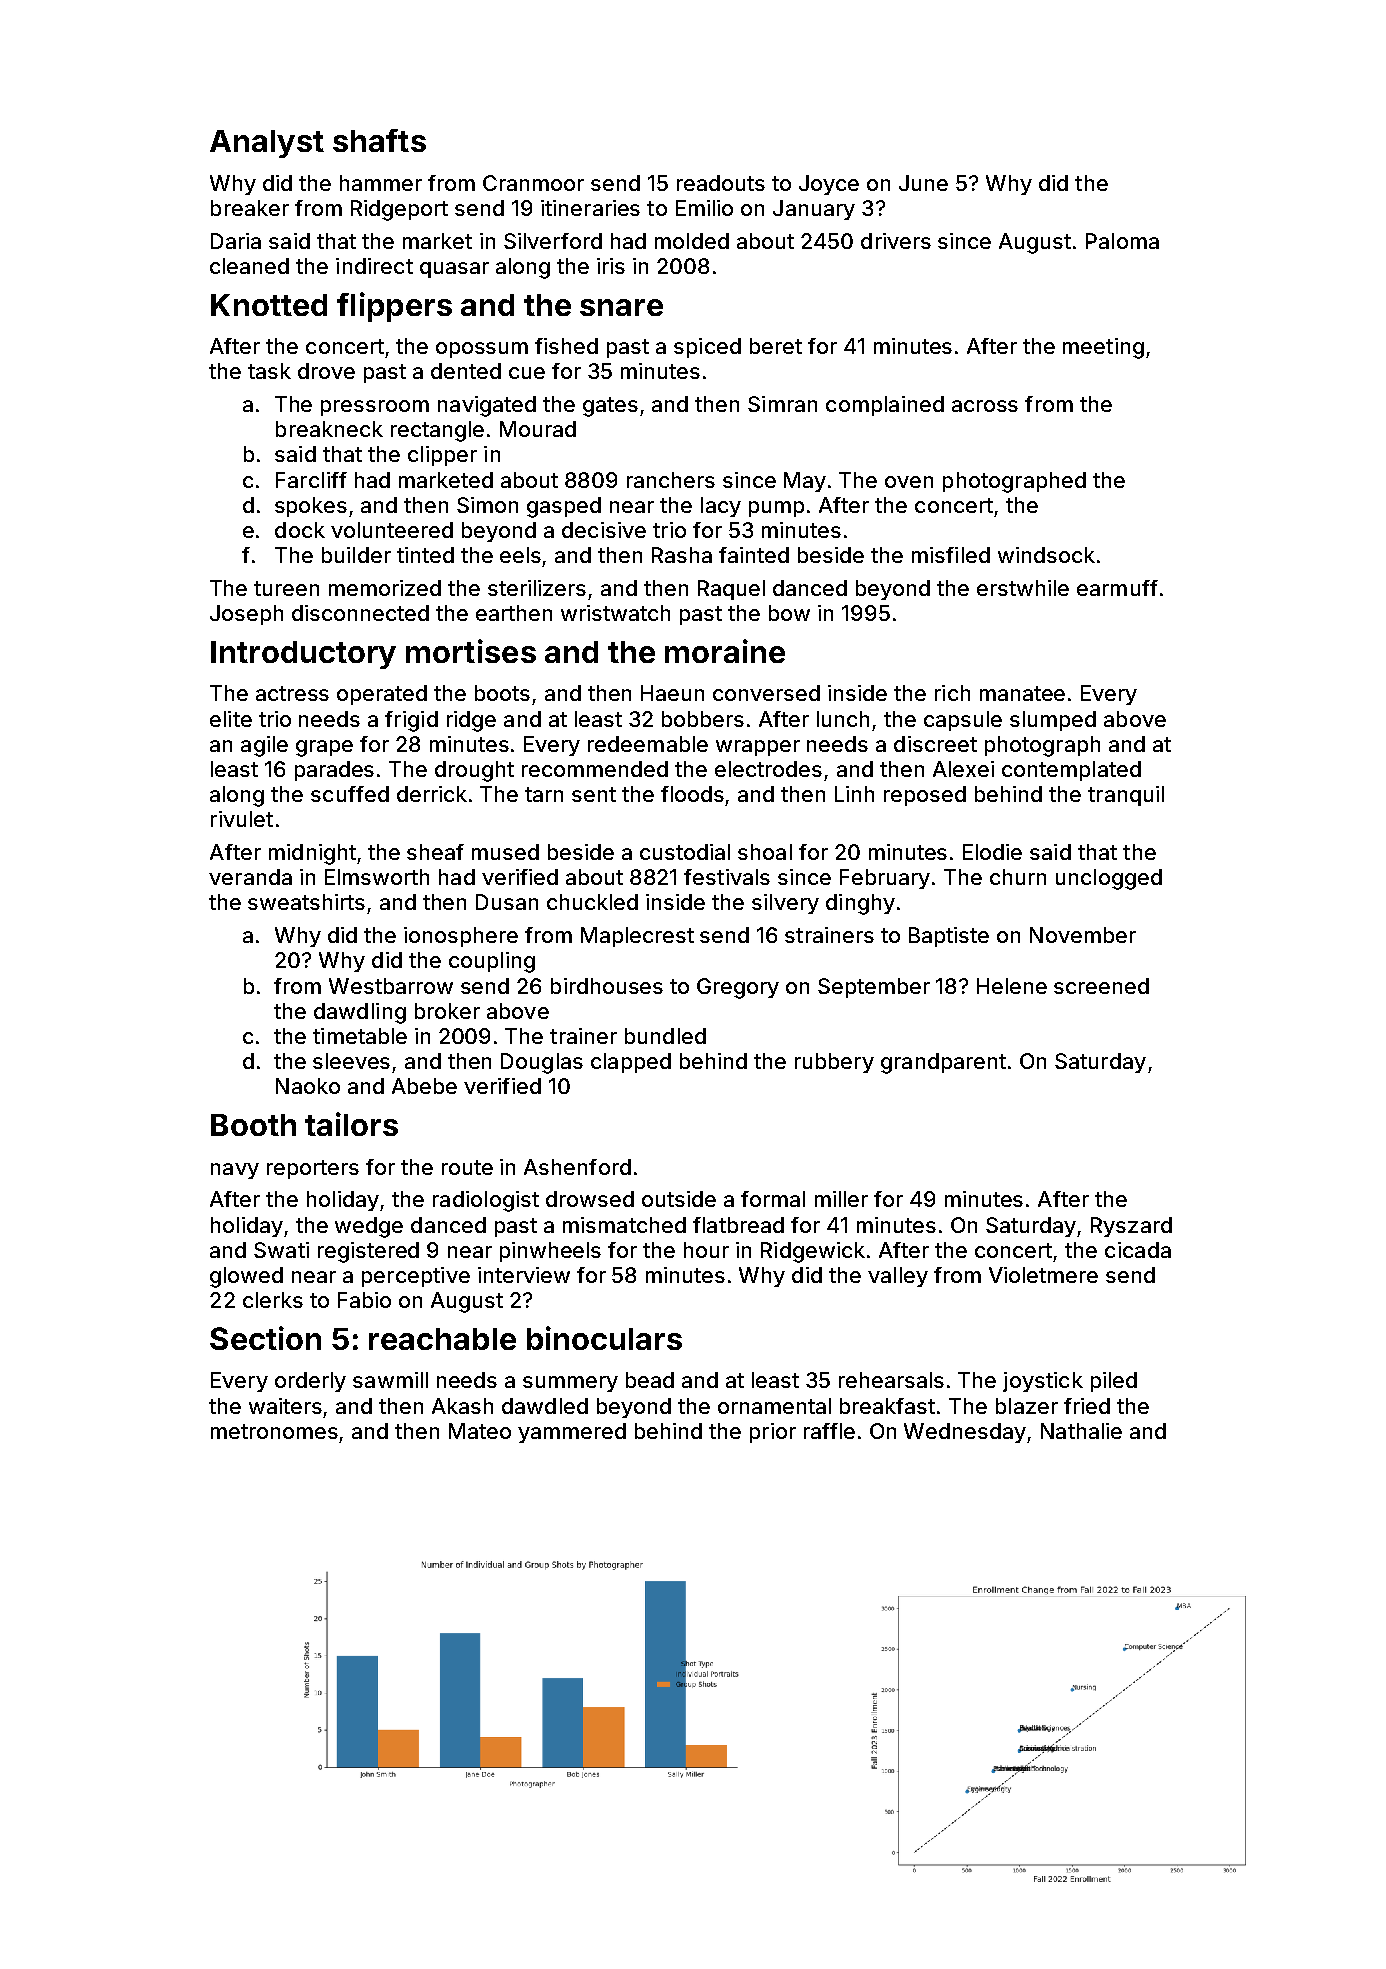 This screenshot has width=1386, height=1969. Describe the element at coordinates (1122, 241) in the screenshot. I see `Paloma` at that location.
